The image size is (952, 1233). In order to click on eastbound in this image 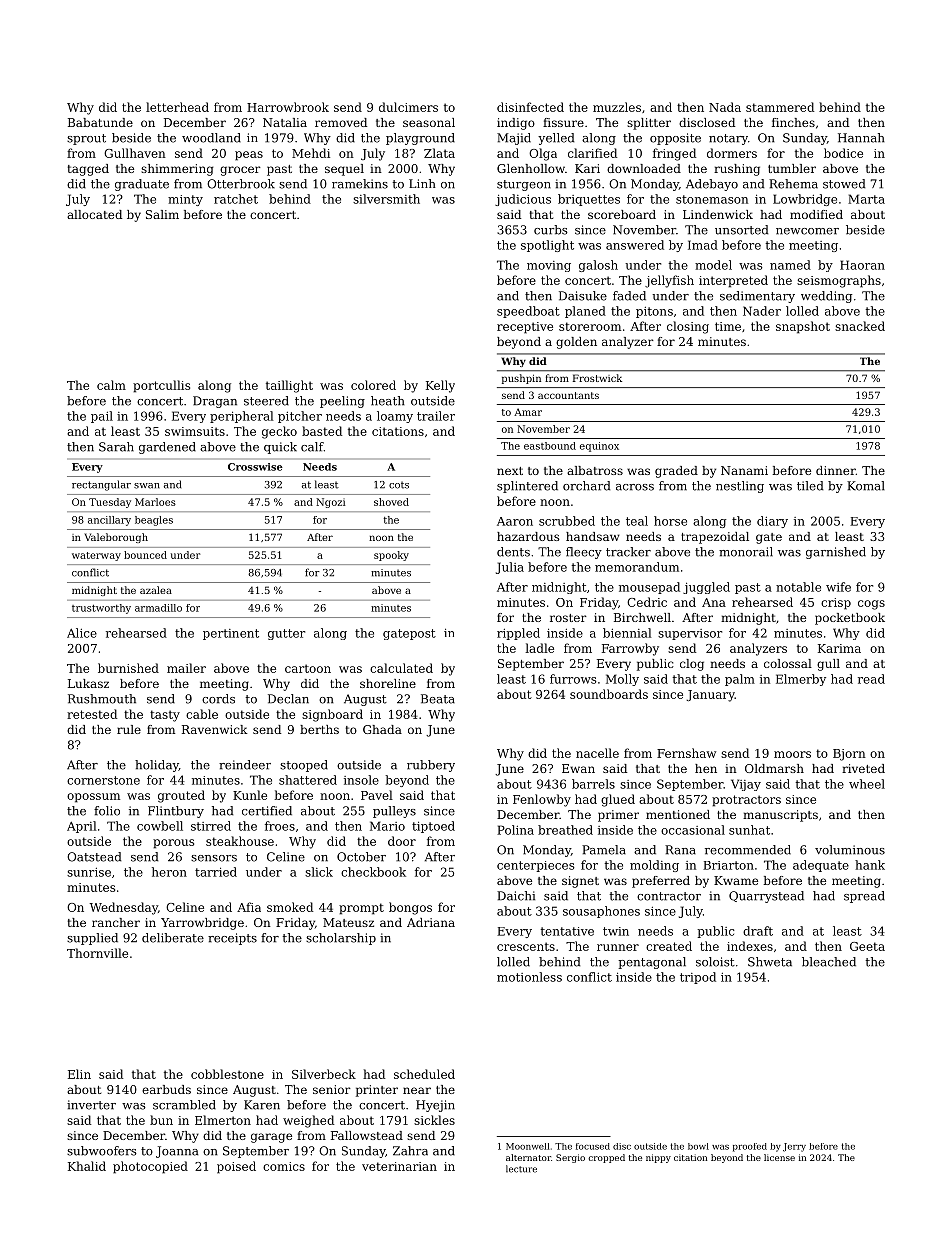, I will do `click(550, 446)`.
